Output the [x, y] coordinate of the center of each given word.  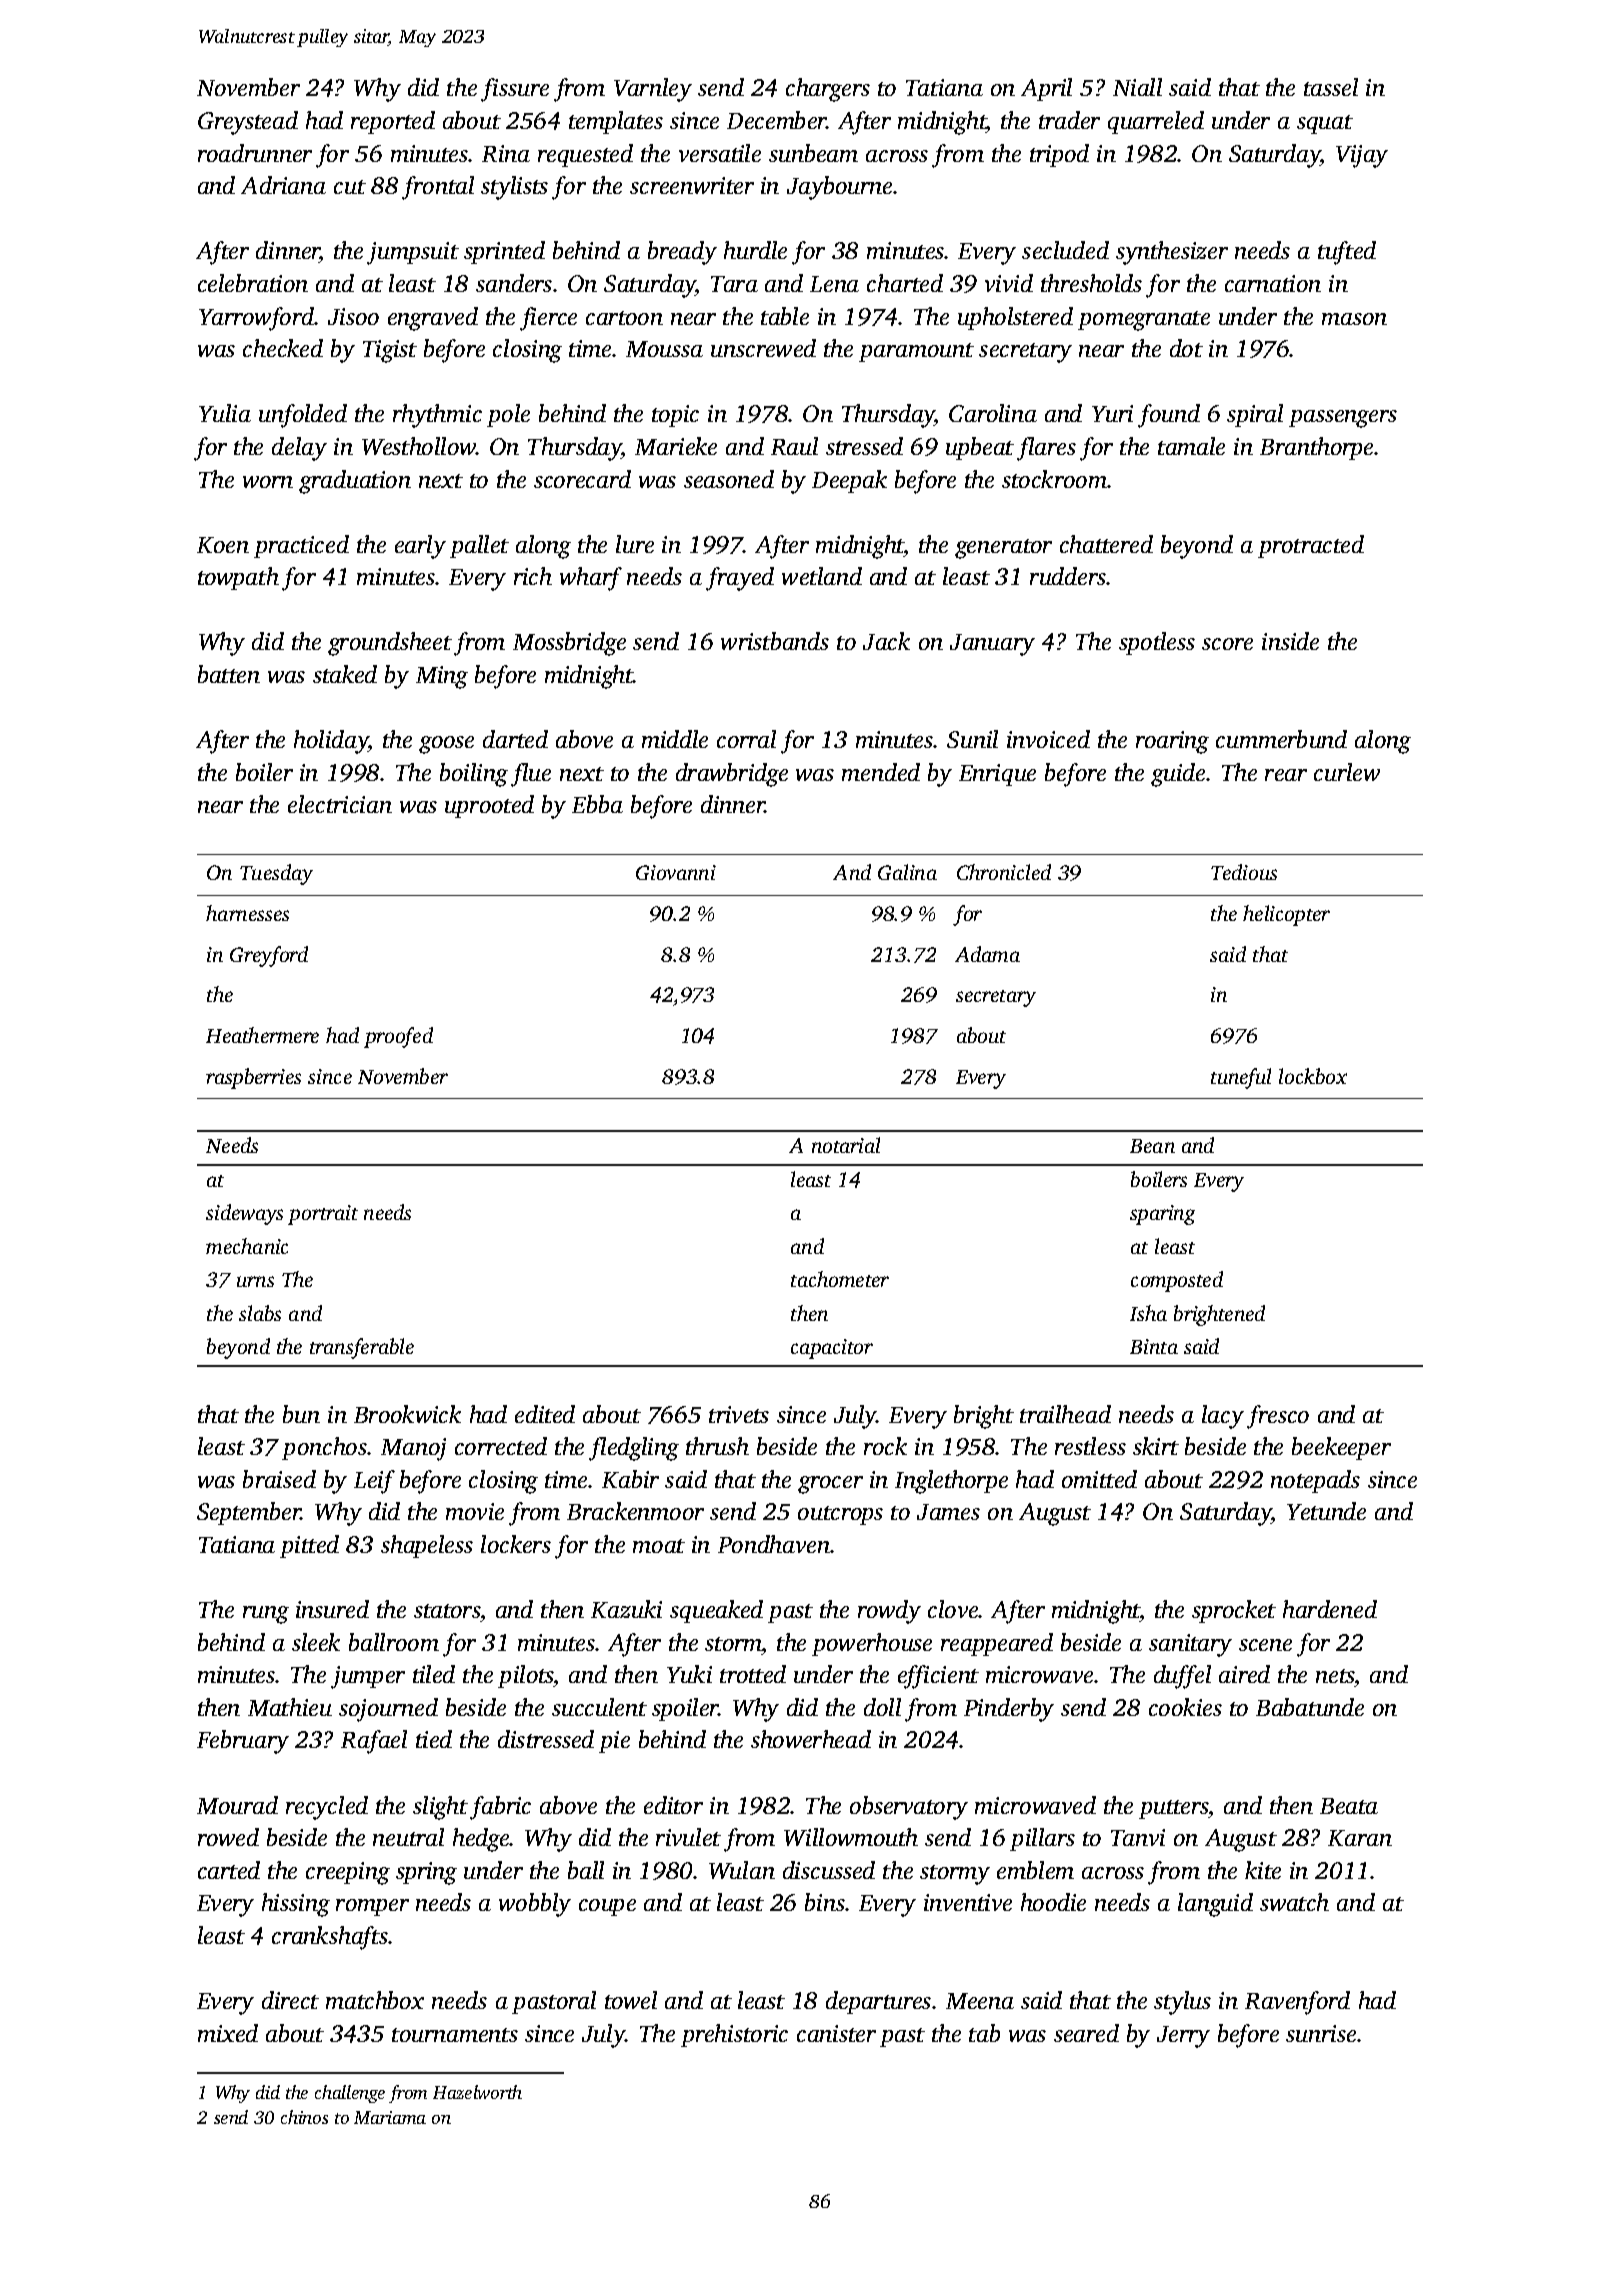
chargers [828, 90]
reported [393, 122]
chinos [304, 2117]
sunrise [1321, 2033]
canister [836, 2033]
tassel [1331, 87]
